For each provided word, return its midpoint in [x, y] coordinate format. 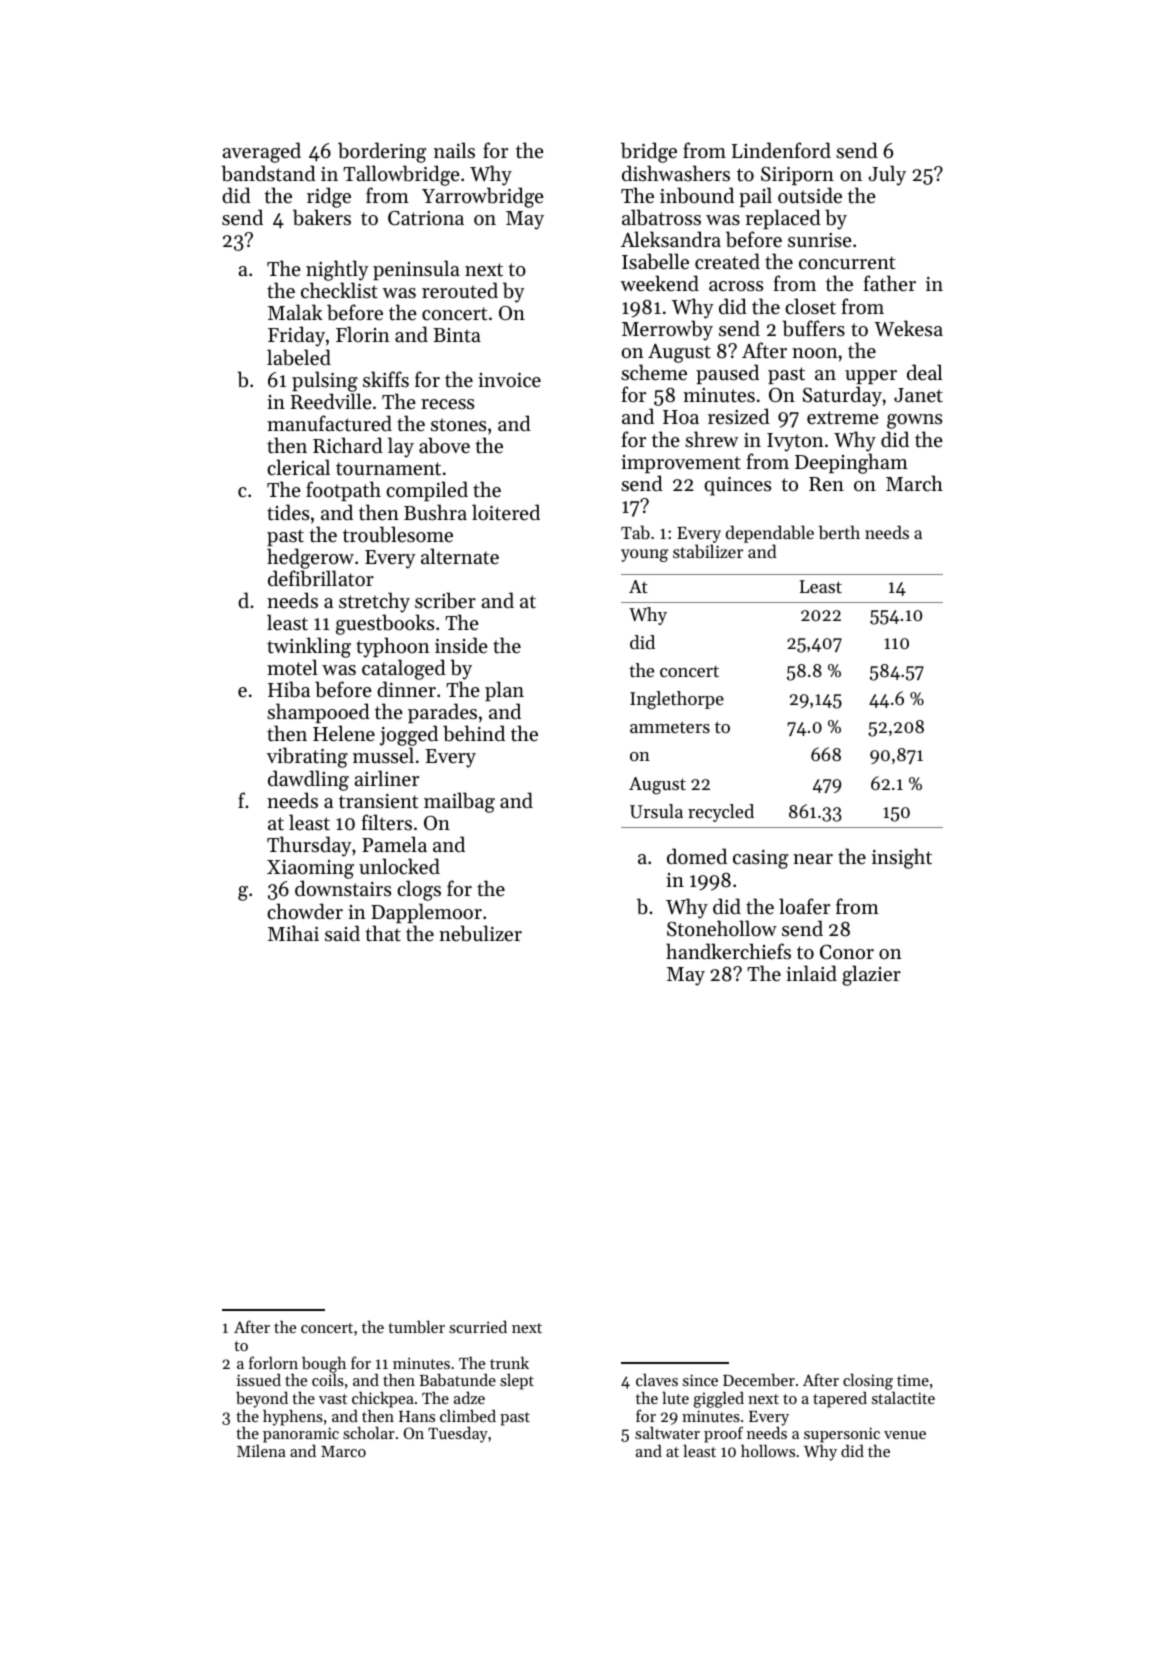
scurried [478, 1327]
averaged [261, 152]
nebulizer [480, 933]
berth [839, 532]
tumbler [416, 1326]
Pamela [394, 844]
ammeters [670, 727]
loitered [506, 512]
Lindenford [781, 150]
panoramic [301, 1435]
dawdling [308, 780]
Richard [348, 445]
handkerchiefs [728, 951]
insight [902, 858]
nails [454, 150]
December [759, 1379]
